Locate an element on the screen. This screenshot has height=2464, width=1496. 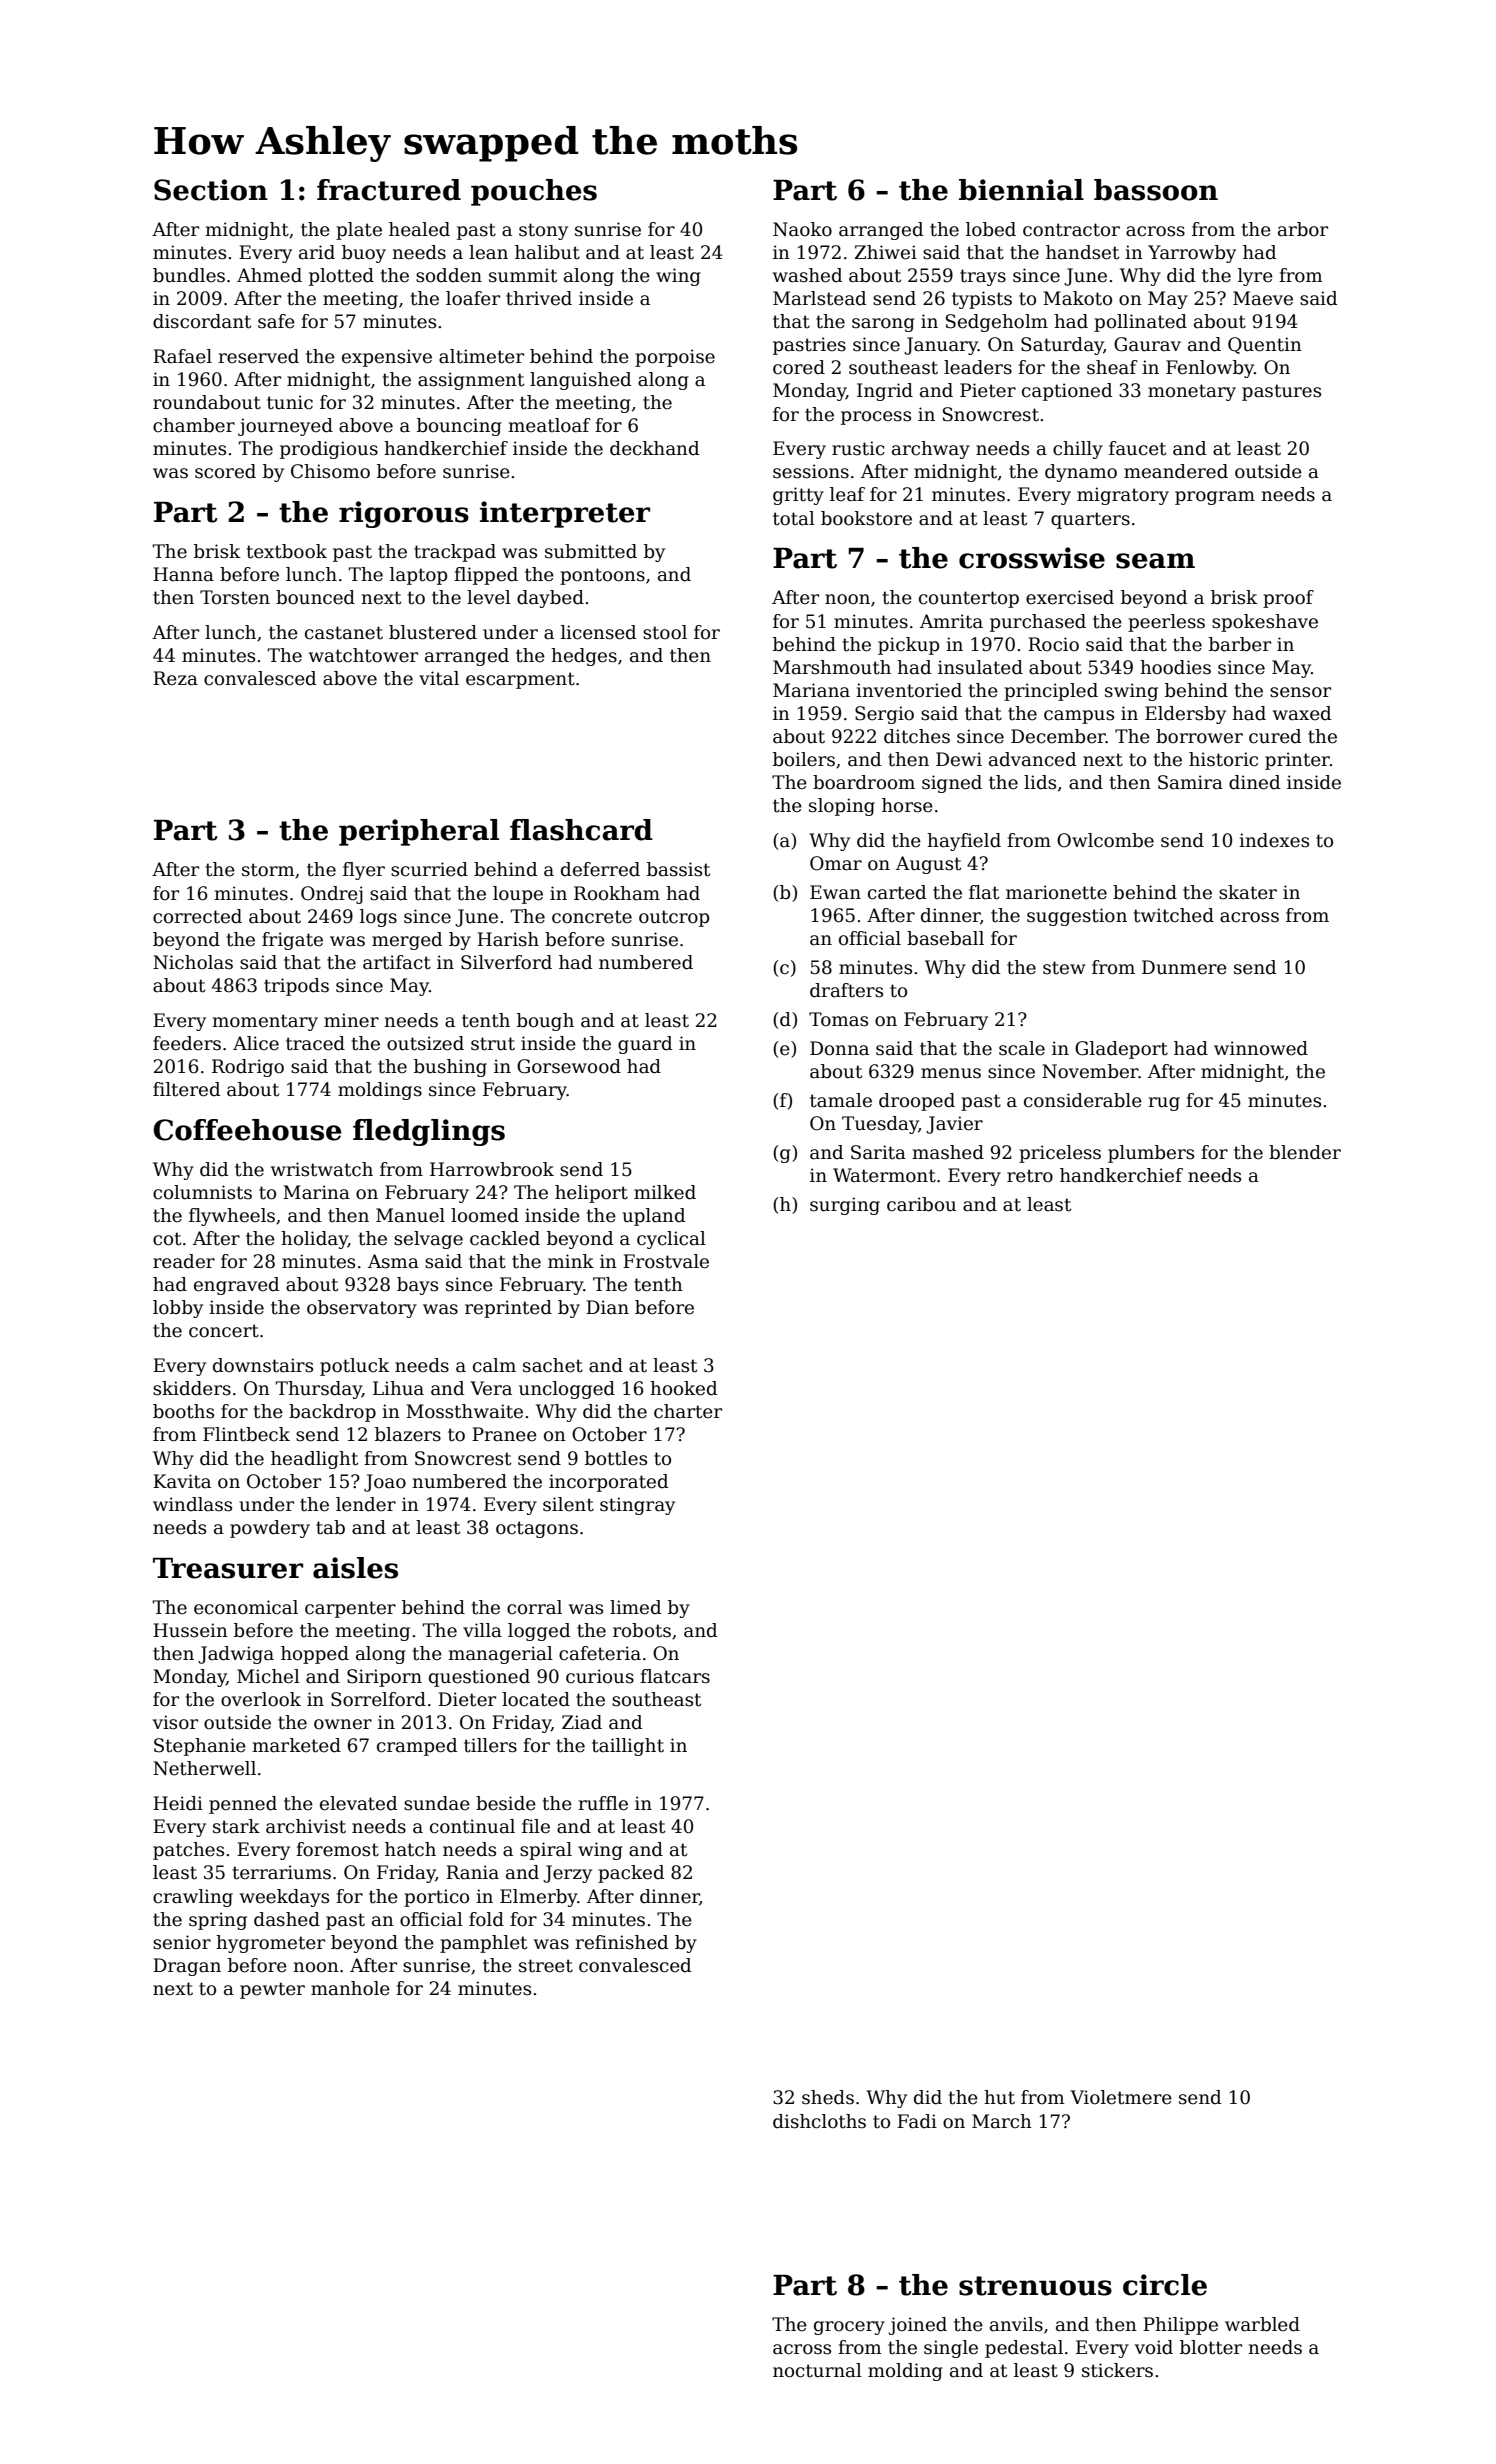
Mariana is located at coordinates (811, 690).
